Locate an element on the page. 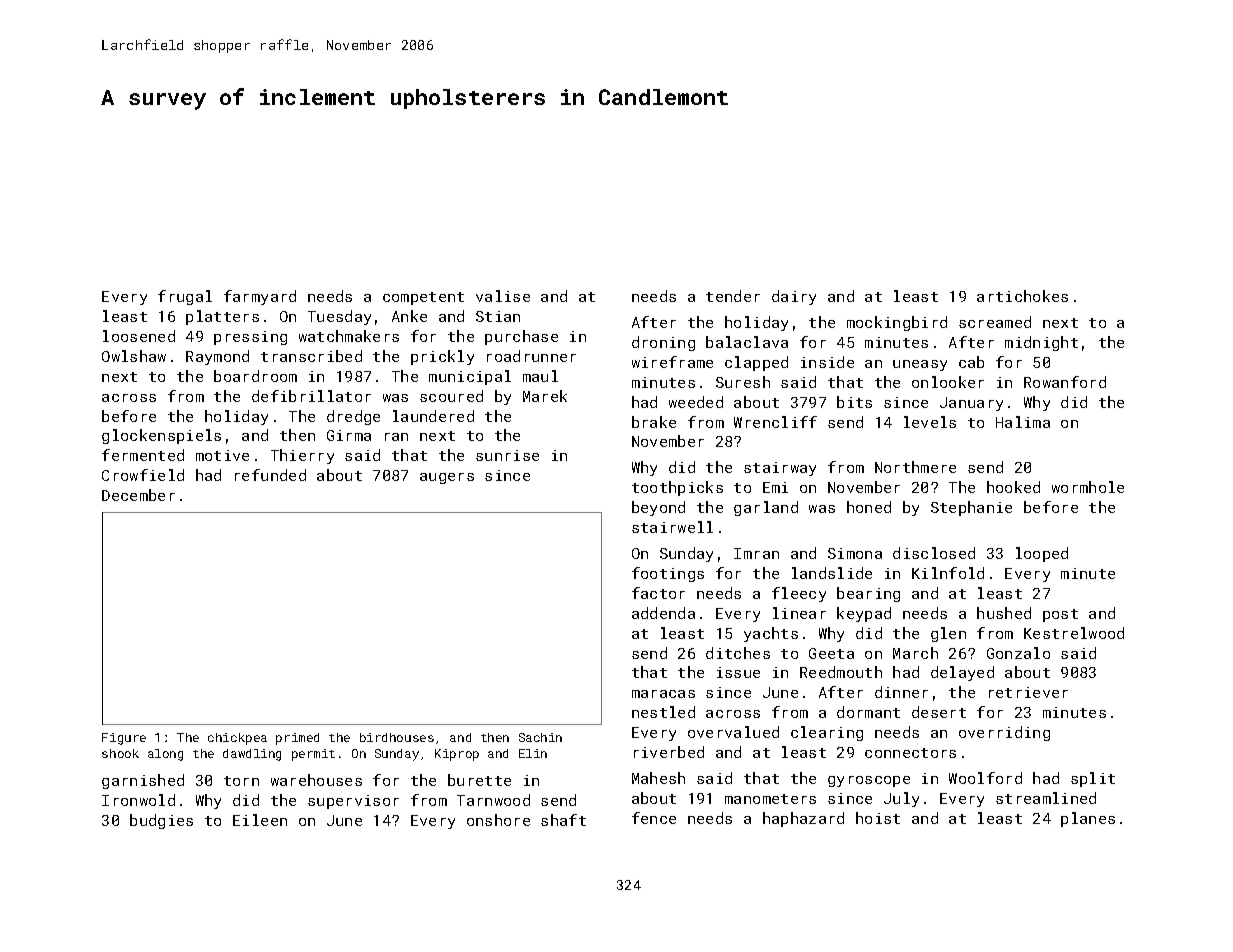  hoist is located at coordinates (878, 818).
